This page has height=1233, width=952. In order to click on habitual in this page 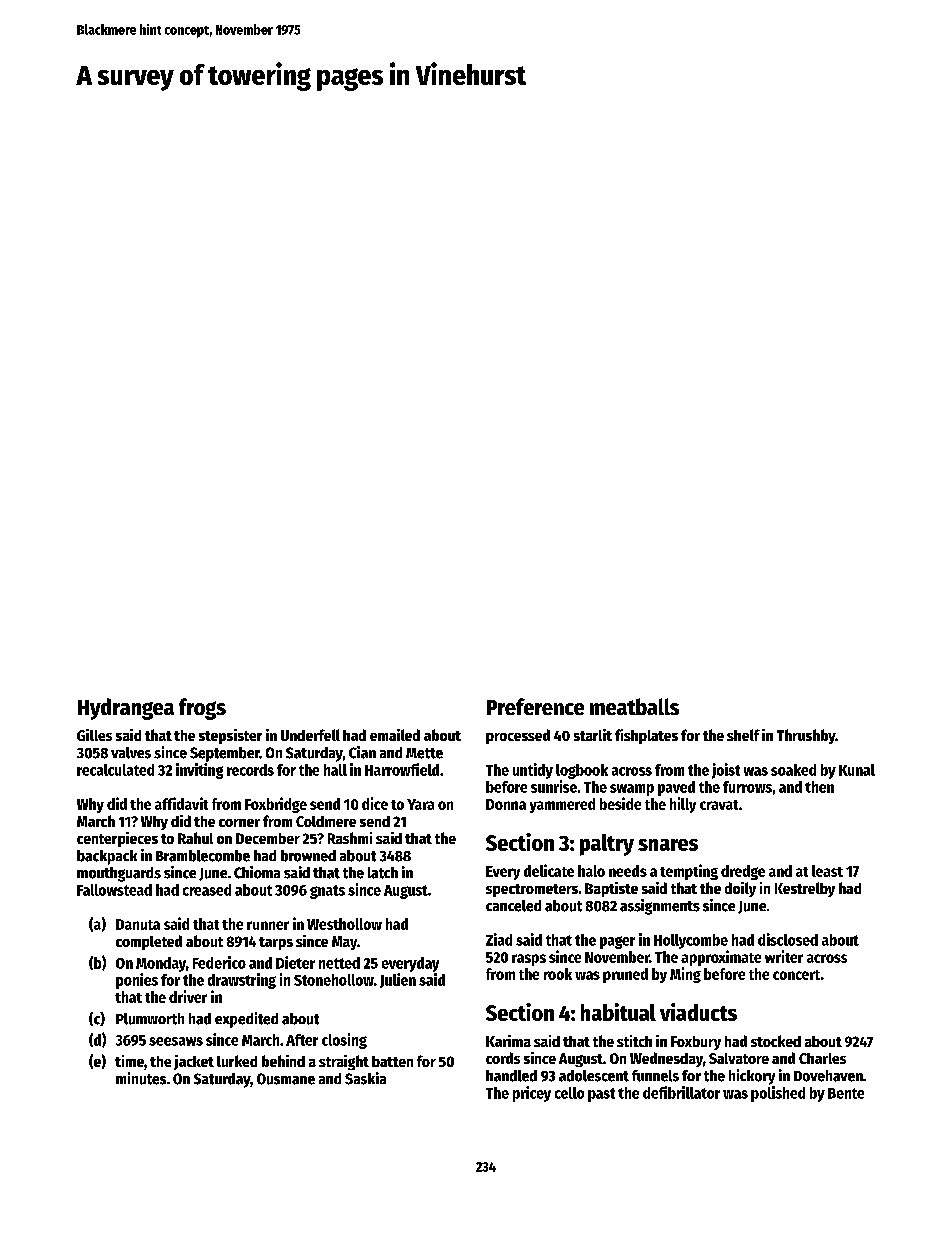, I will do `click(618, 1012)`.
